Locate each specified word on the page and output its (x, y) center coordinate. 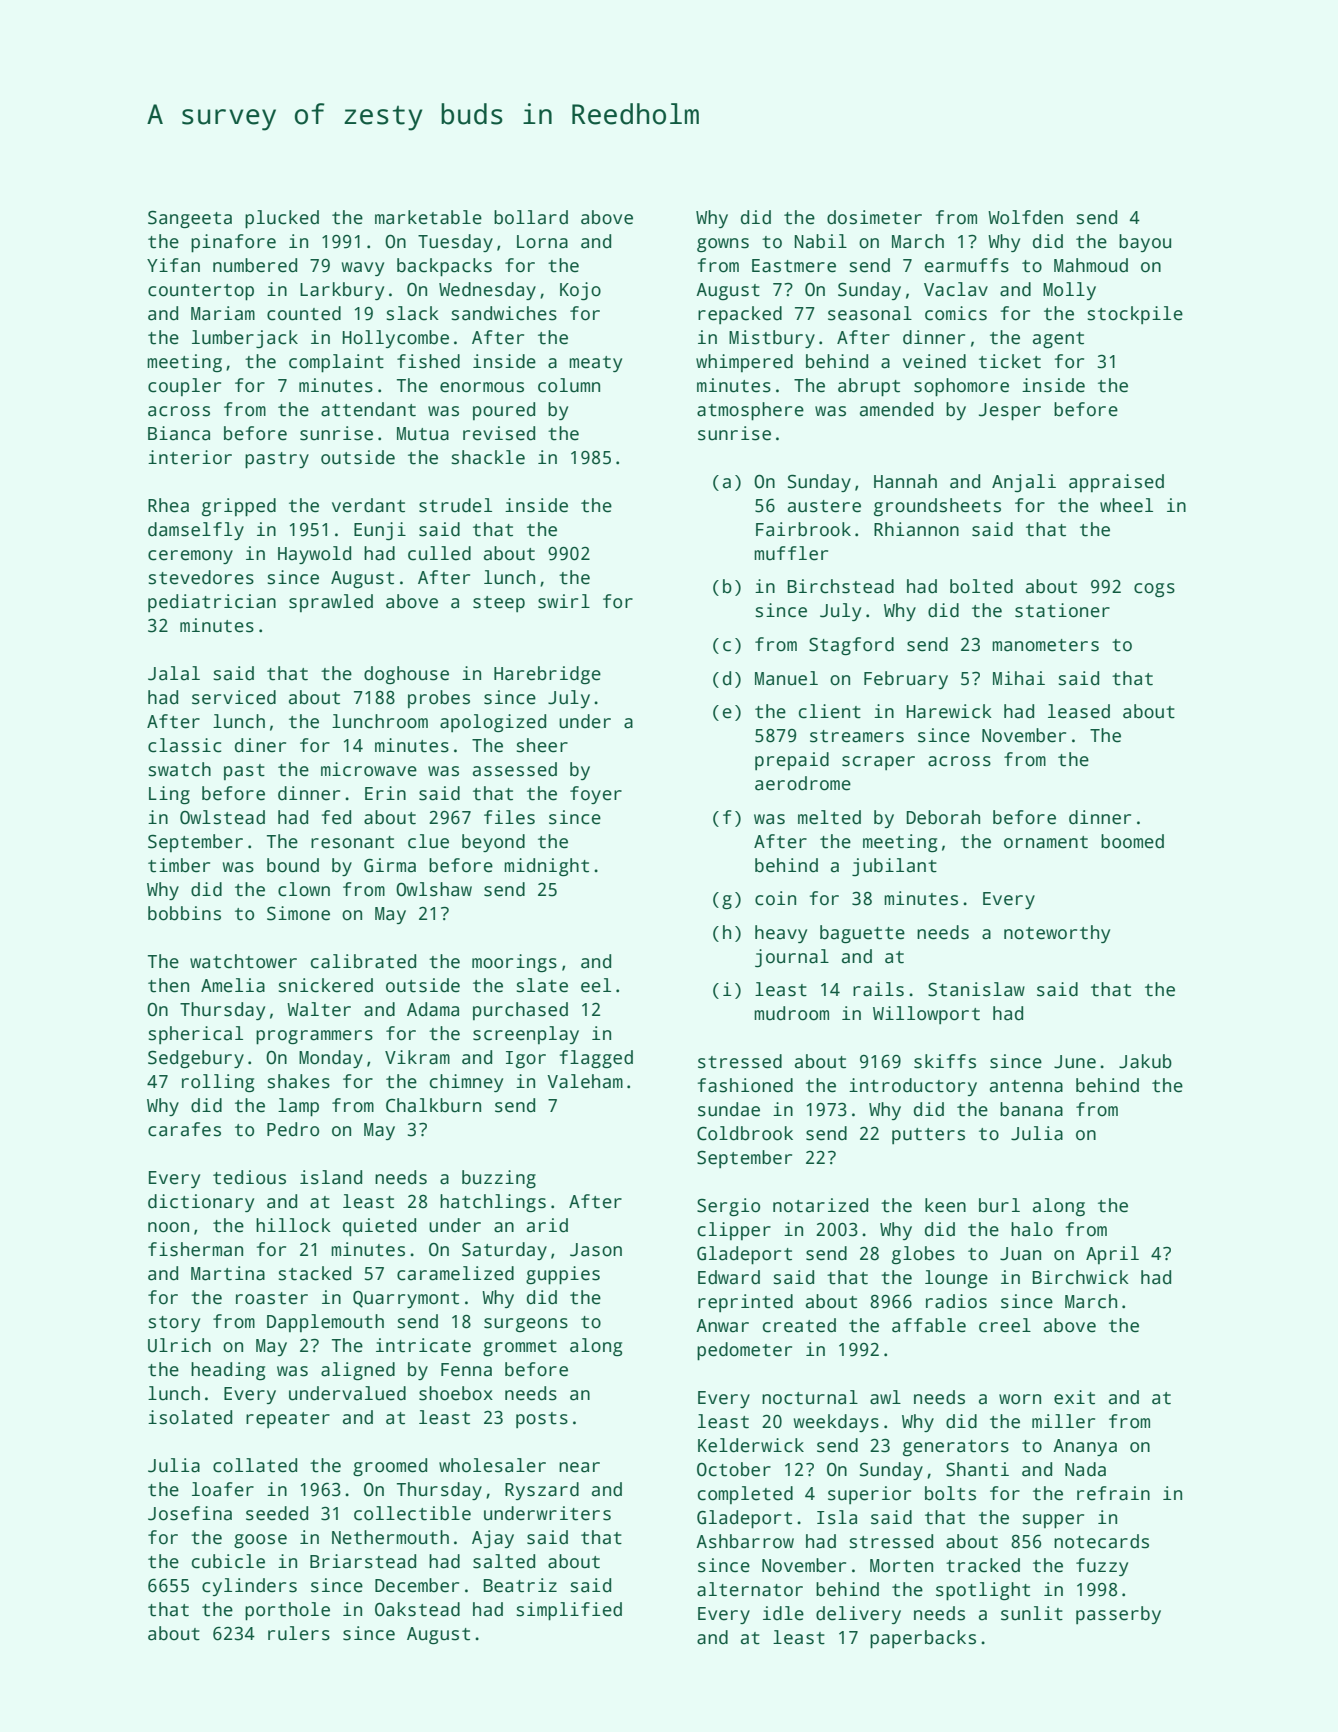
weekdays (836, 1423)
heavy (781, 934)
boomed (1132, 841)
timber (179, 865)
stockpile (1135, 315)
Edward (729, 1277)
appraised (1116, 483)
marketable (428, 217)
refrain (1113, 1493)
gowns (723, 245)
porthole (287, 1611)
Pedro (293, 1129)
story (174, 1324)
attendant (368, 409)
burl (999, 1205)
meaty (595, 364)
